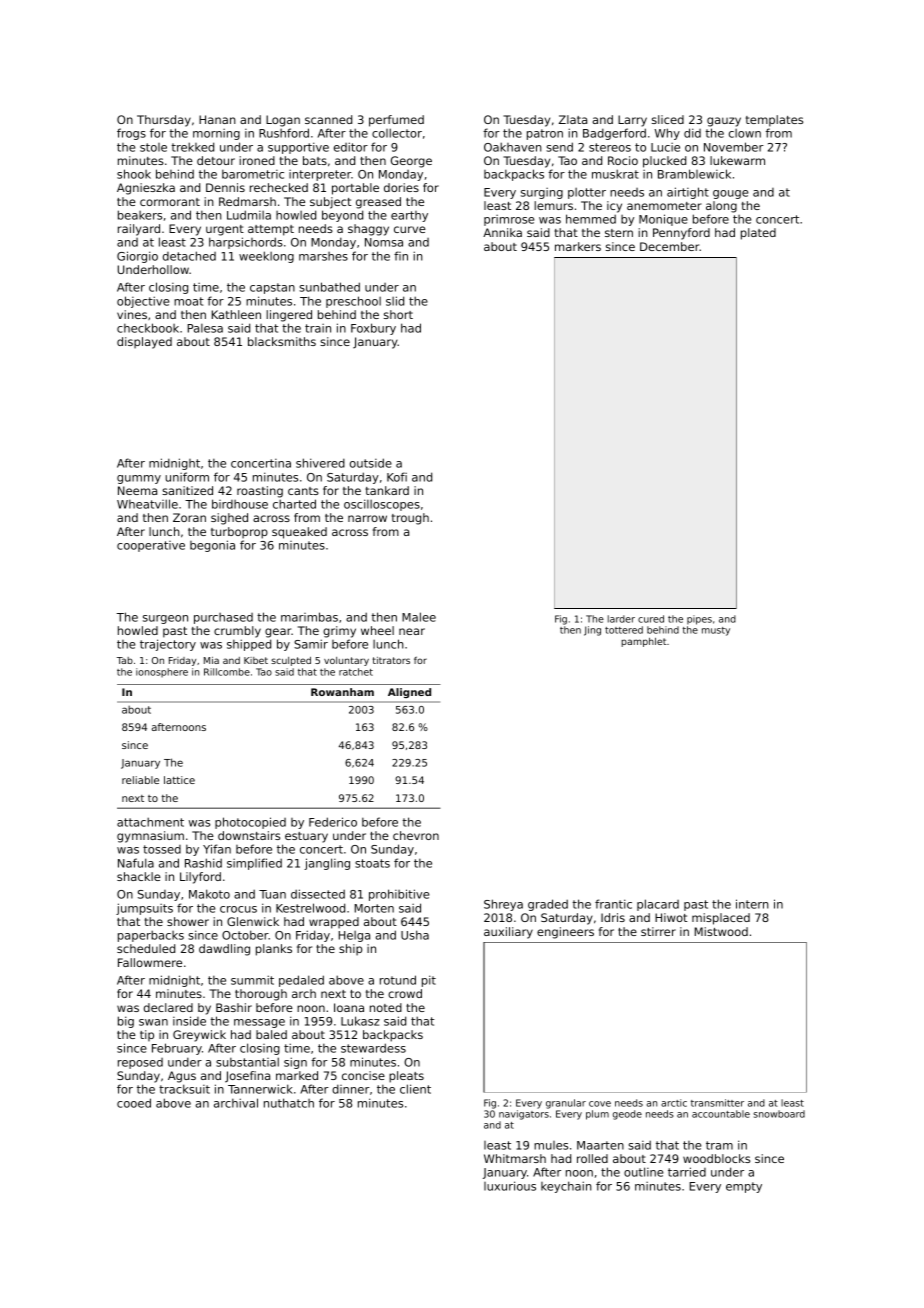 This image has width=924, height=1308. Describe the element at coordinates (658, 931) in the image. I see `stirrer` at that location.
